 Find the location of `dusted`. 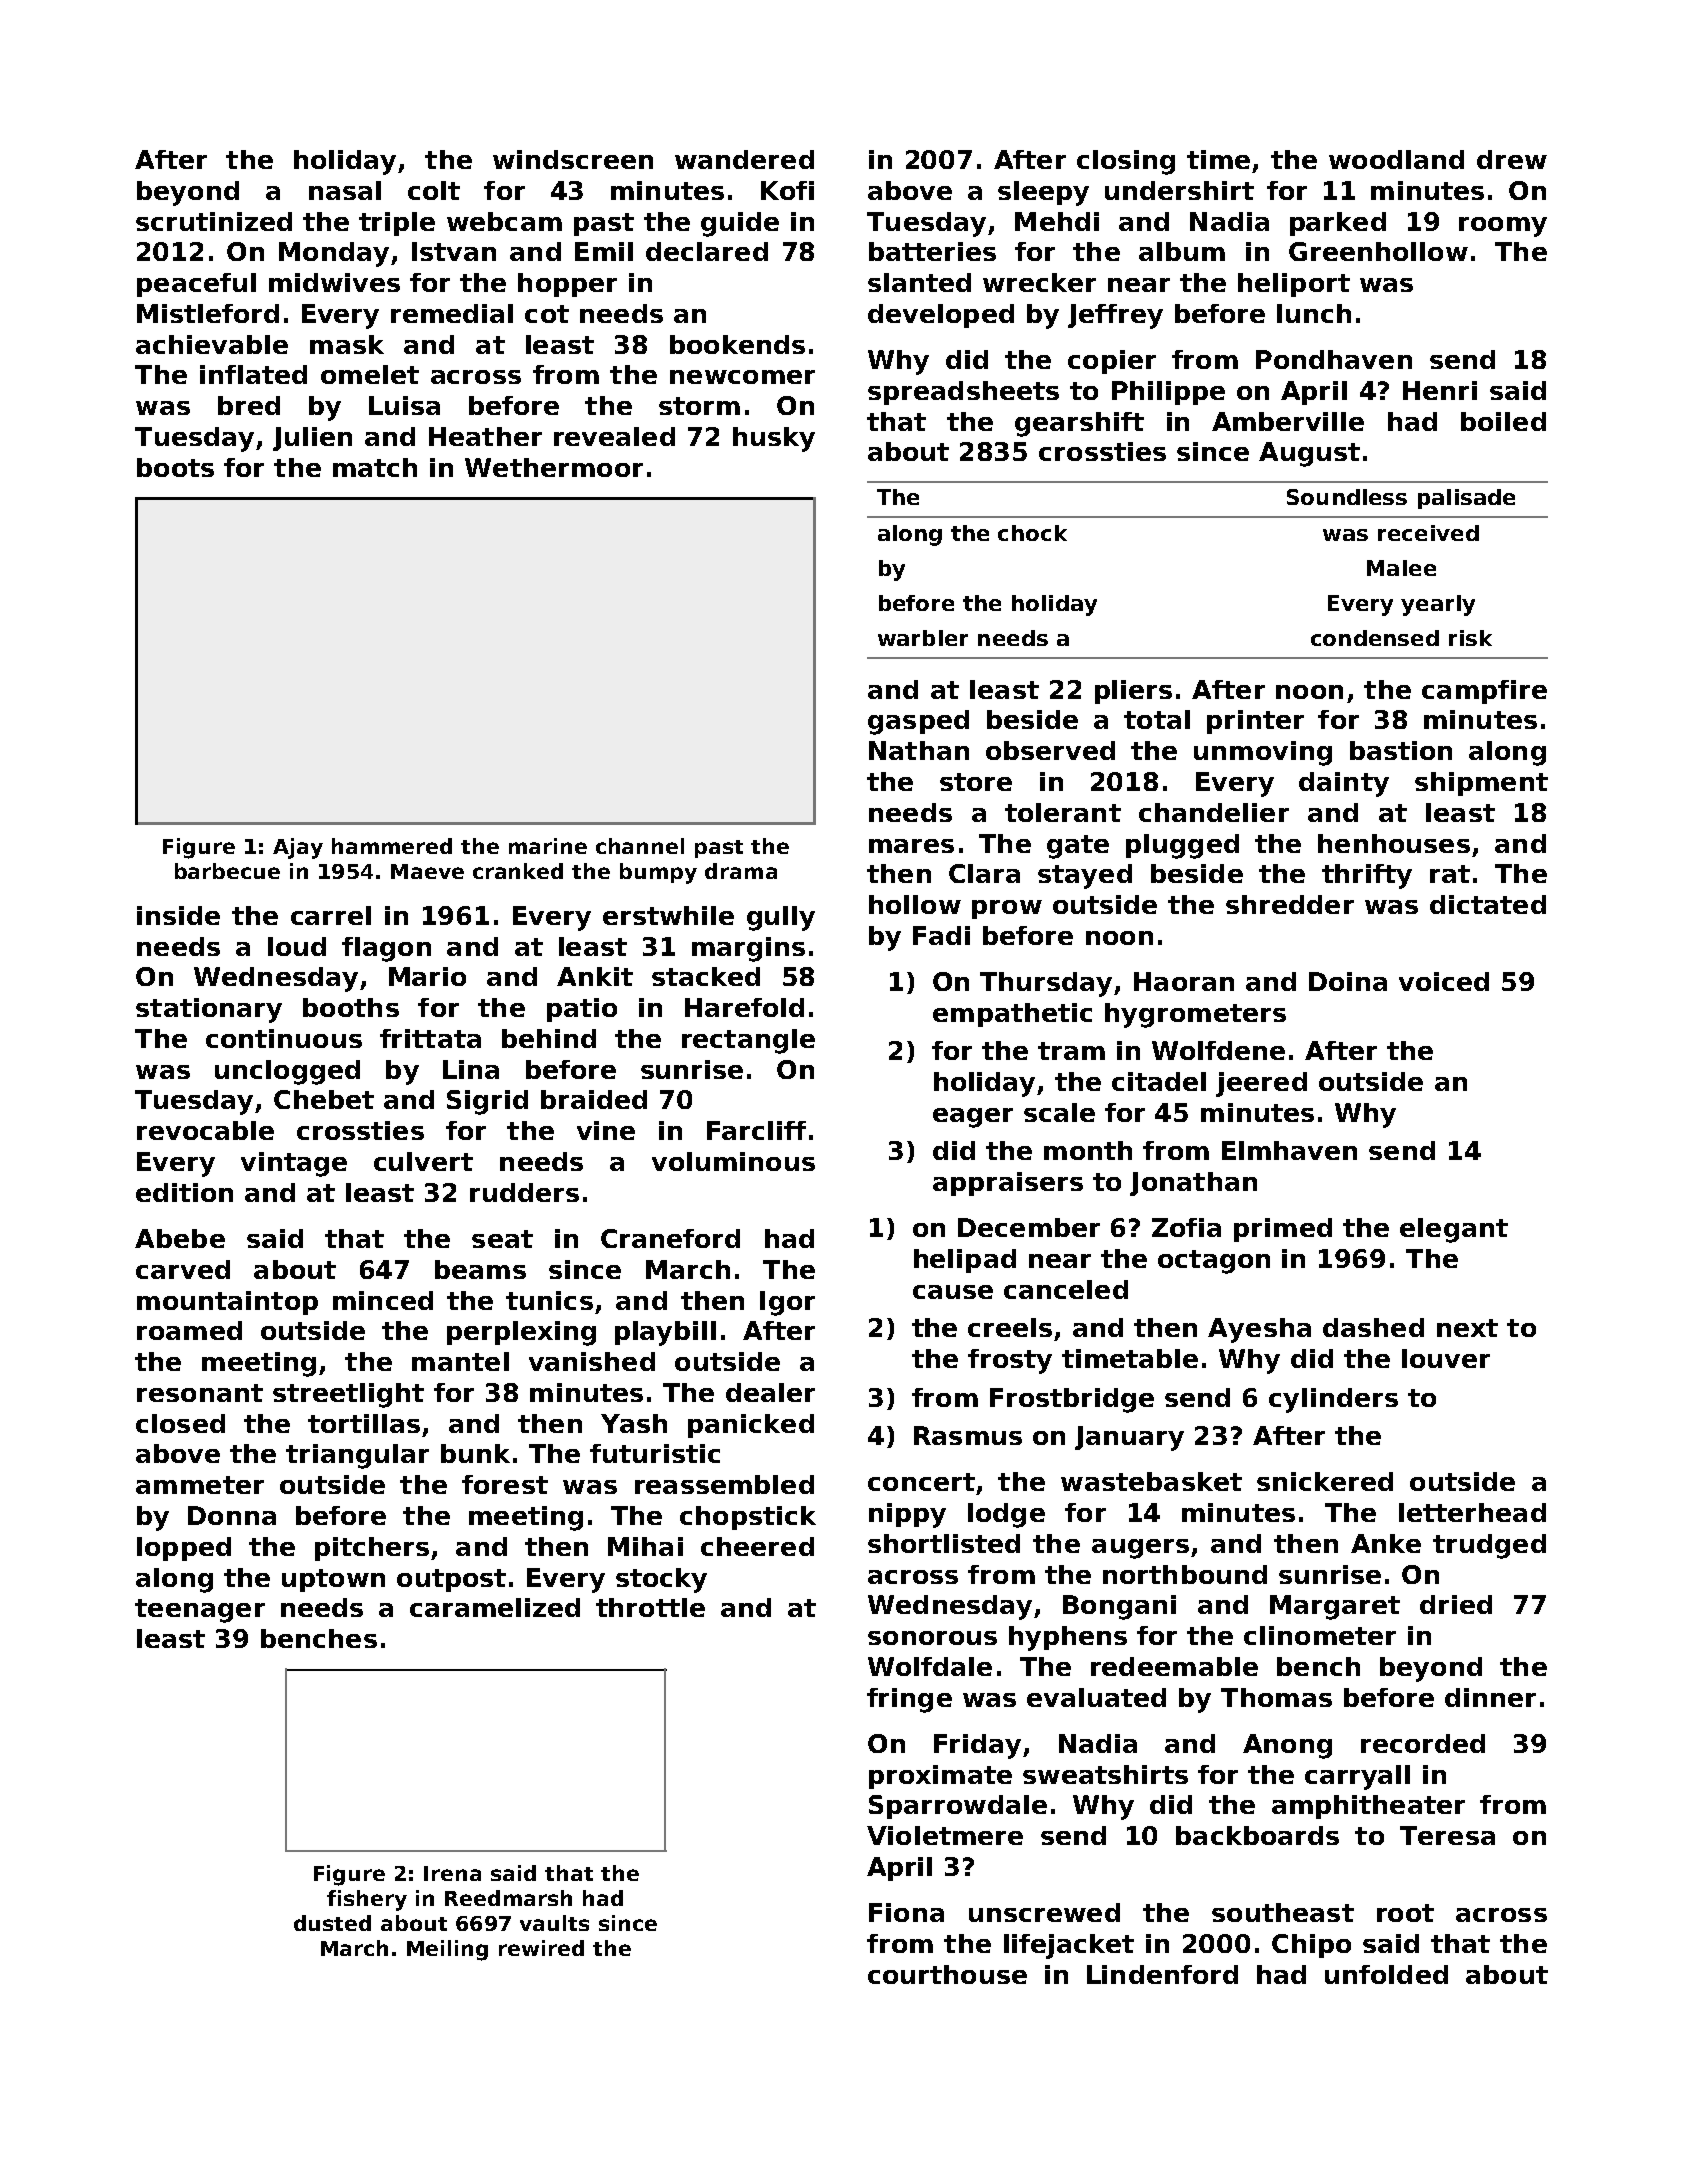

dusted is located at coordinates (332, 1923).
